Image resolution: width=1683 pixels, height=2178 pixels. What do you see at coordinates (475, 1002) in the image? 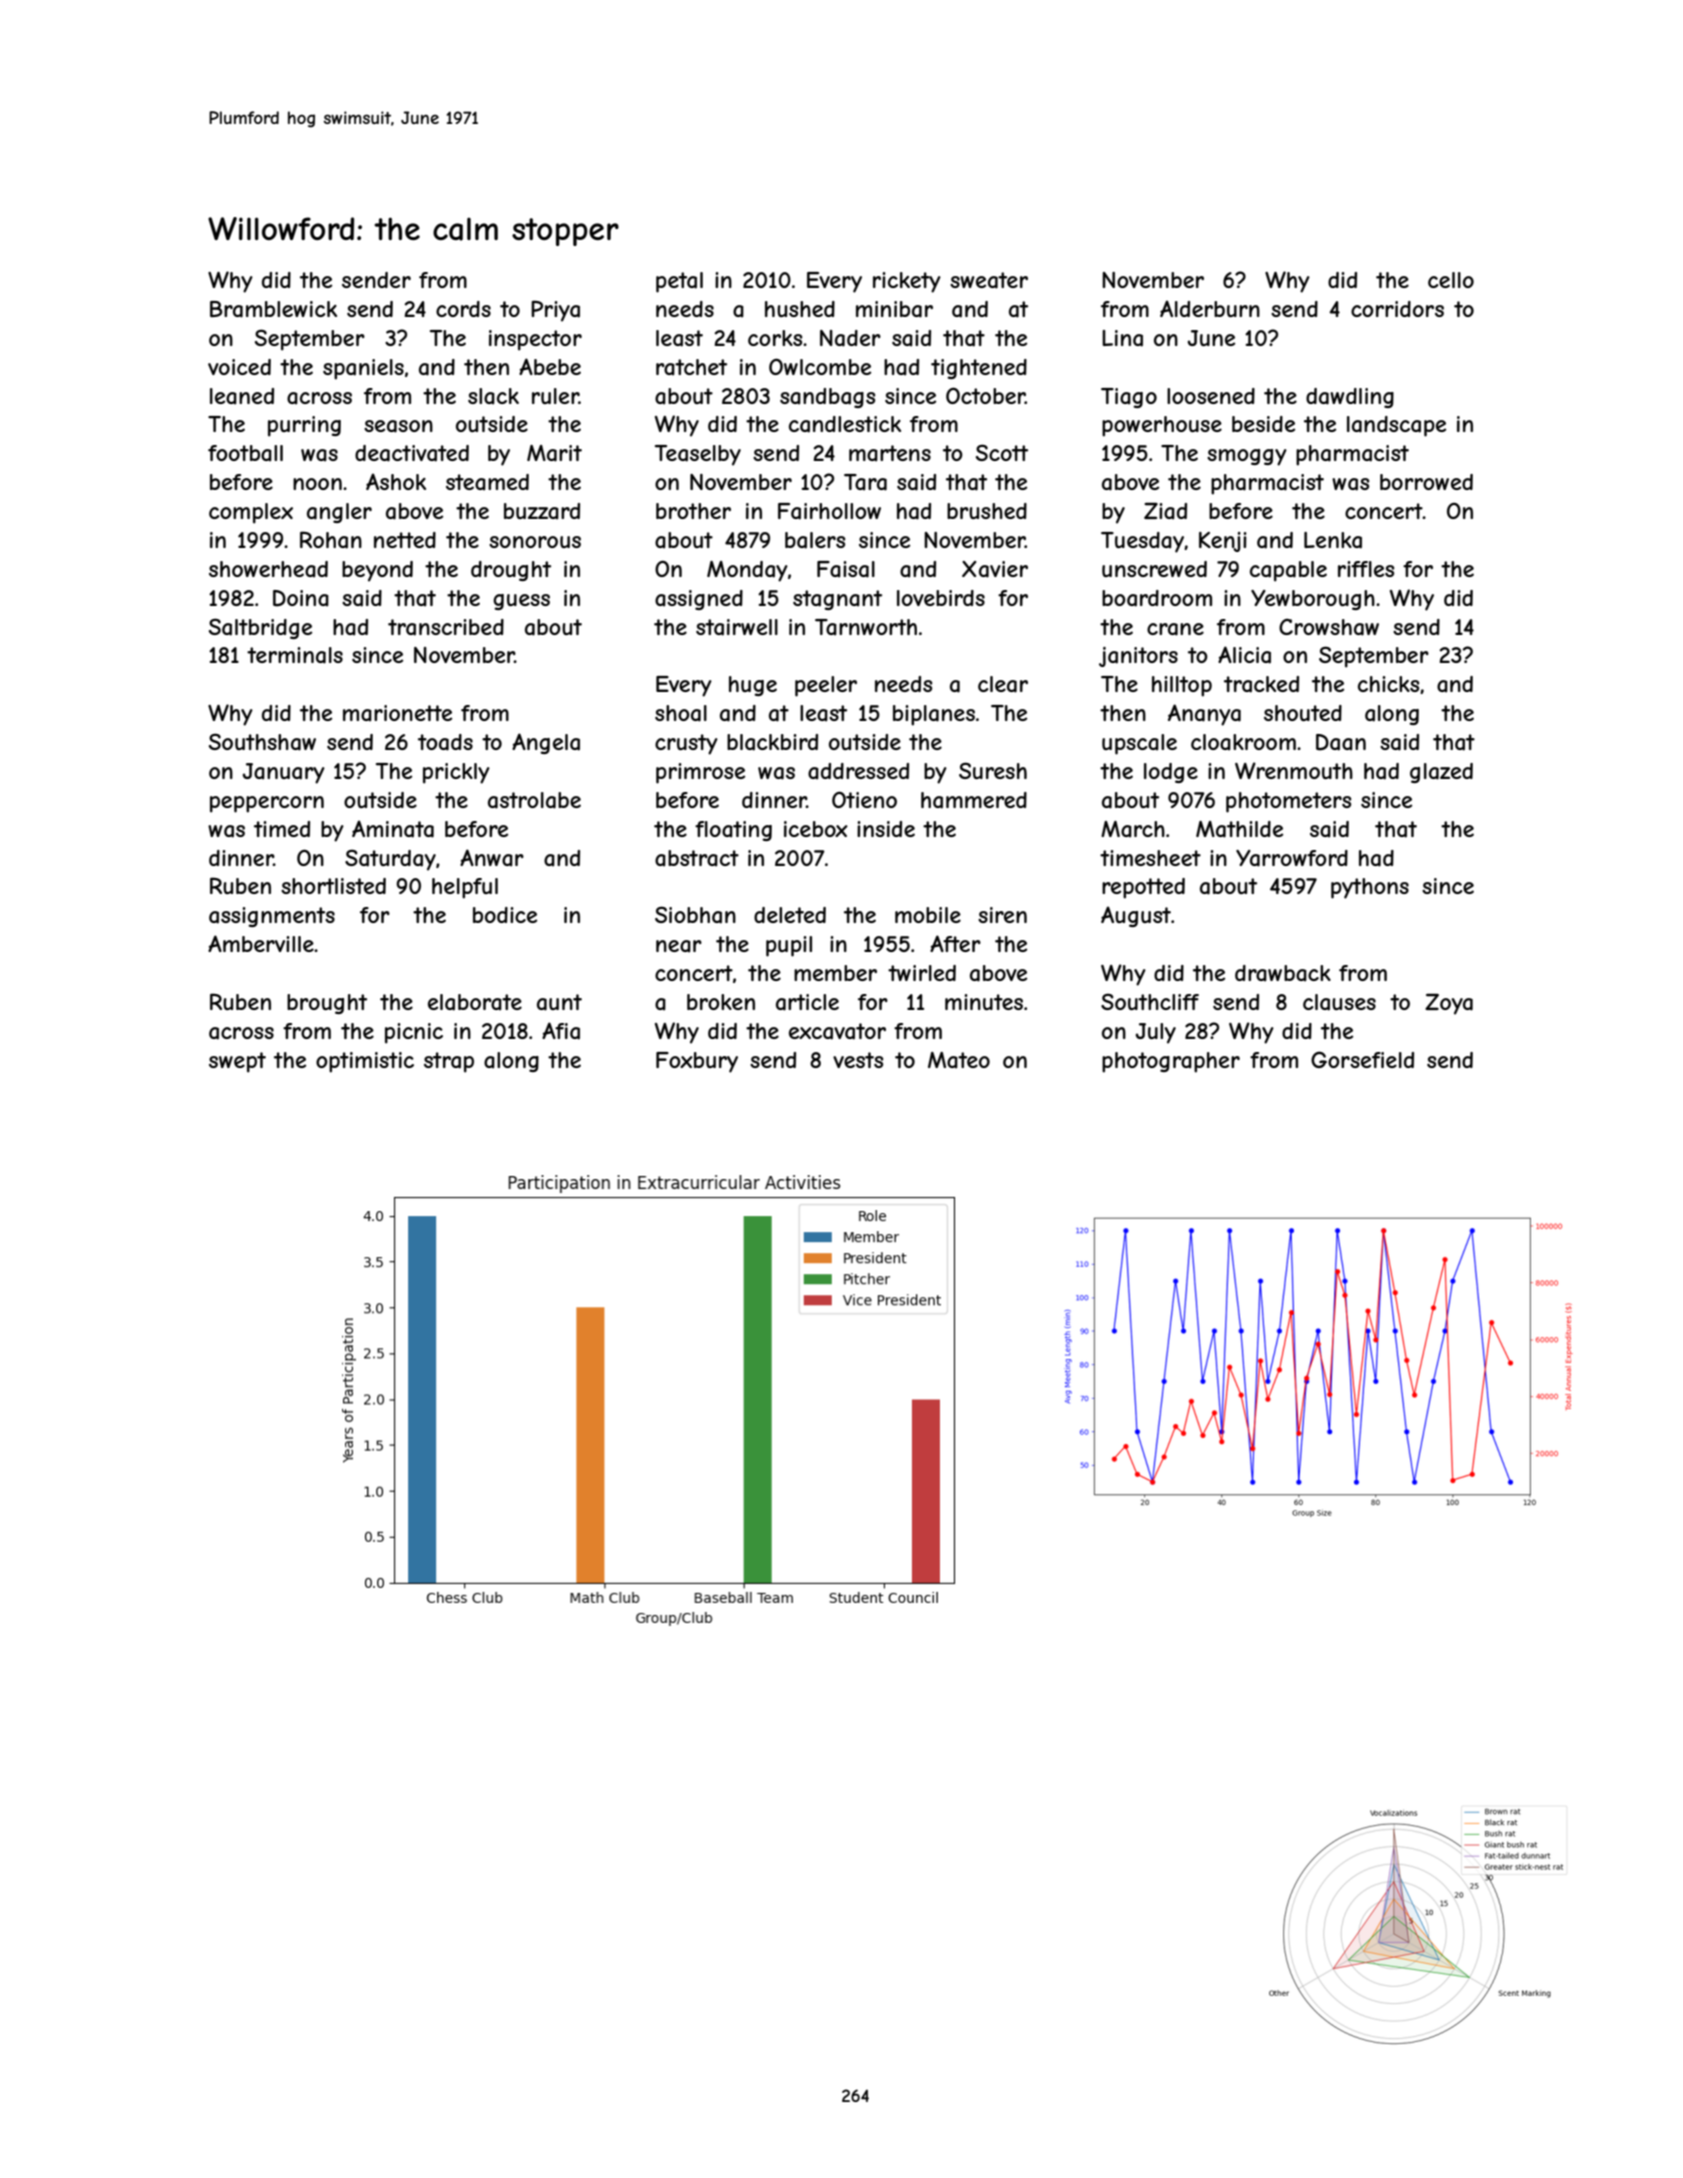
I see `elaborate` at bounding box center [475, 1002].
